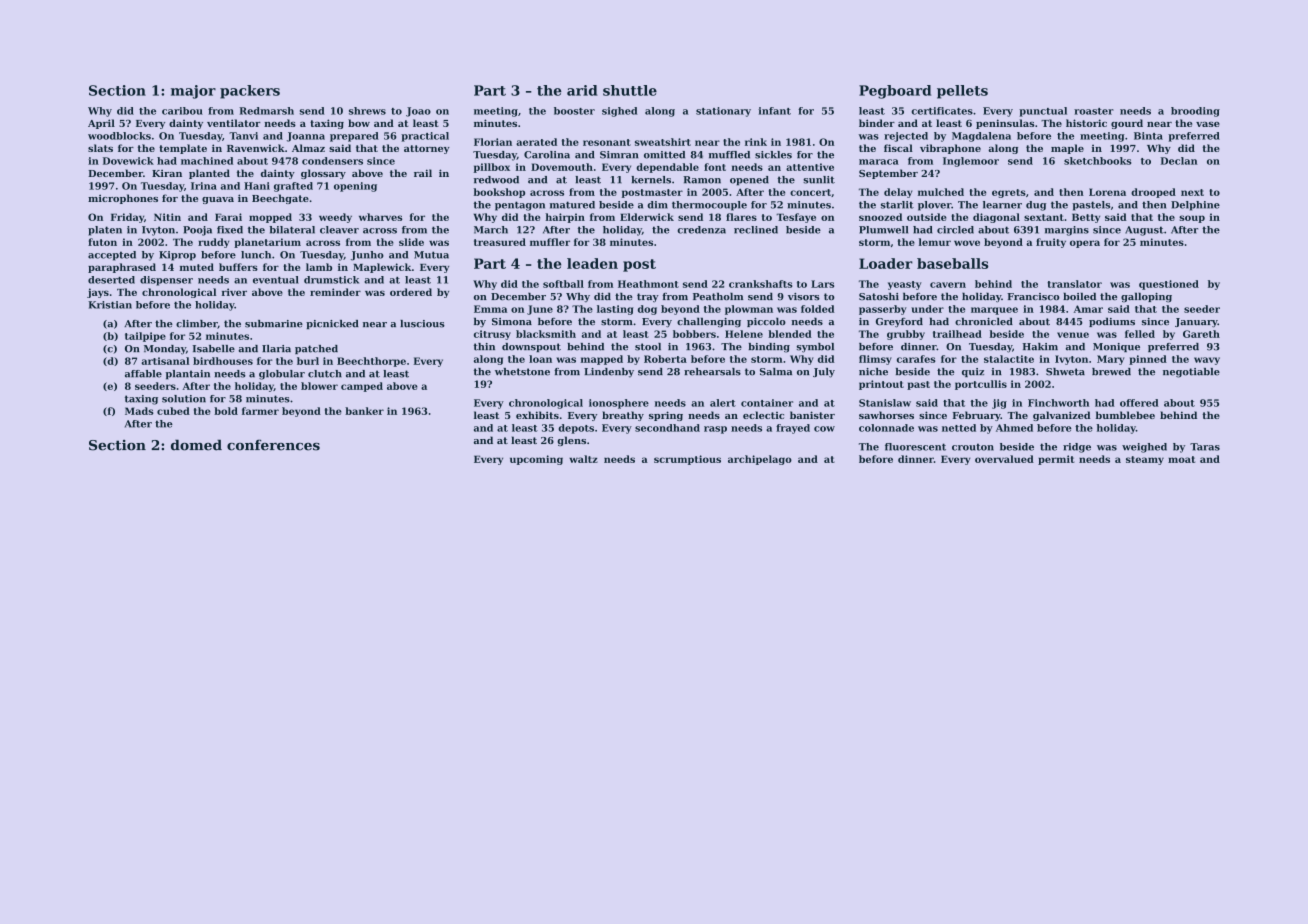 The height and width of the image is (924, 1308). I want to click on opening, so click(355, 187).
